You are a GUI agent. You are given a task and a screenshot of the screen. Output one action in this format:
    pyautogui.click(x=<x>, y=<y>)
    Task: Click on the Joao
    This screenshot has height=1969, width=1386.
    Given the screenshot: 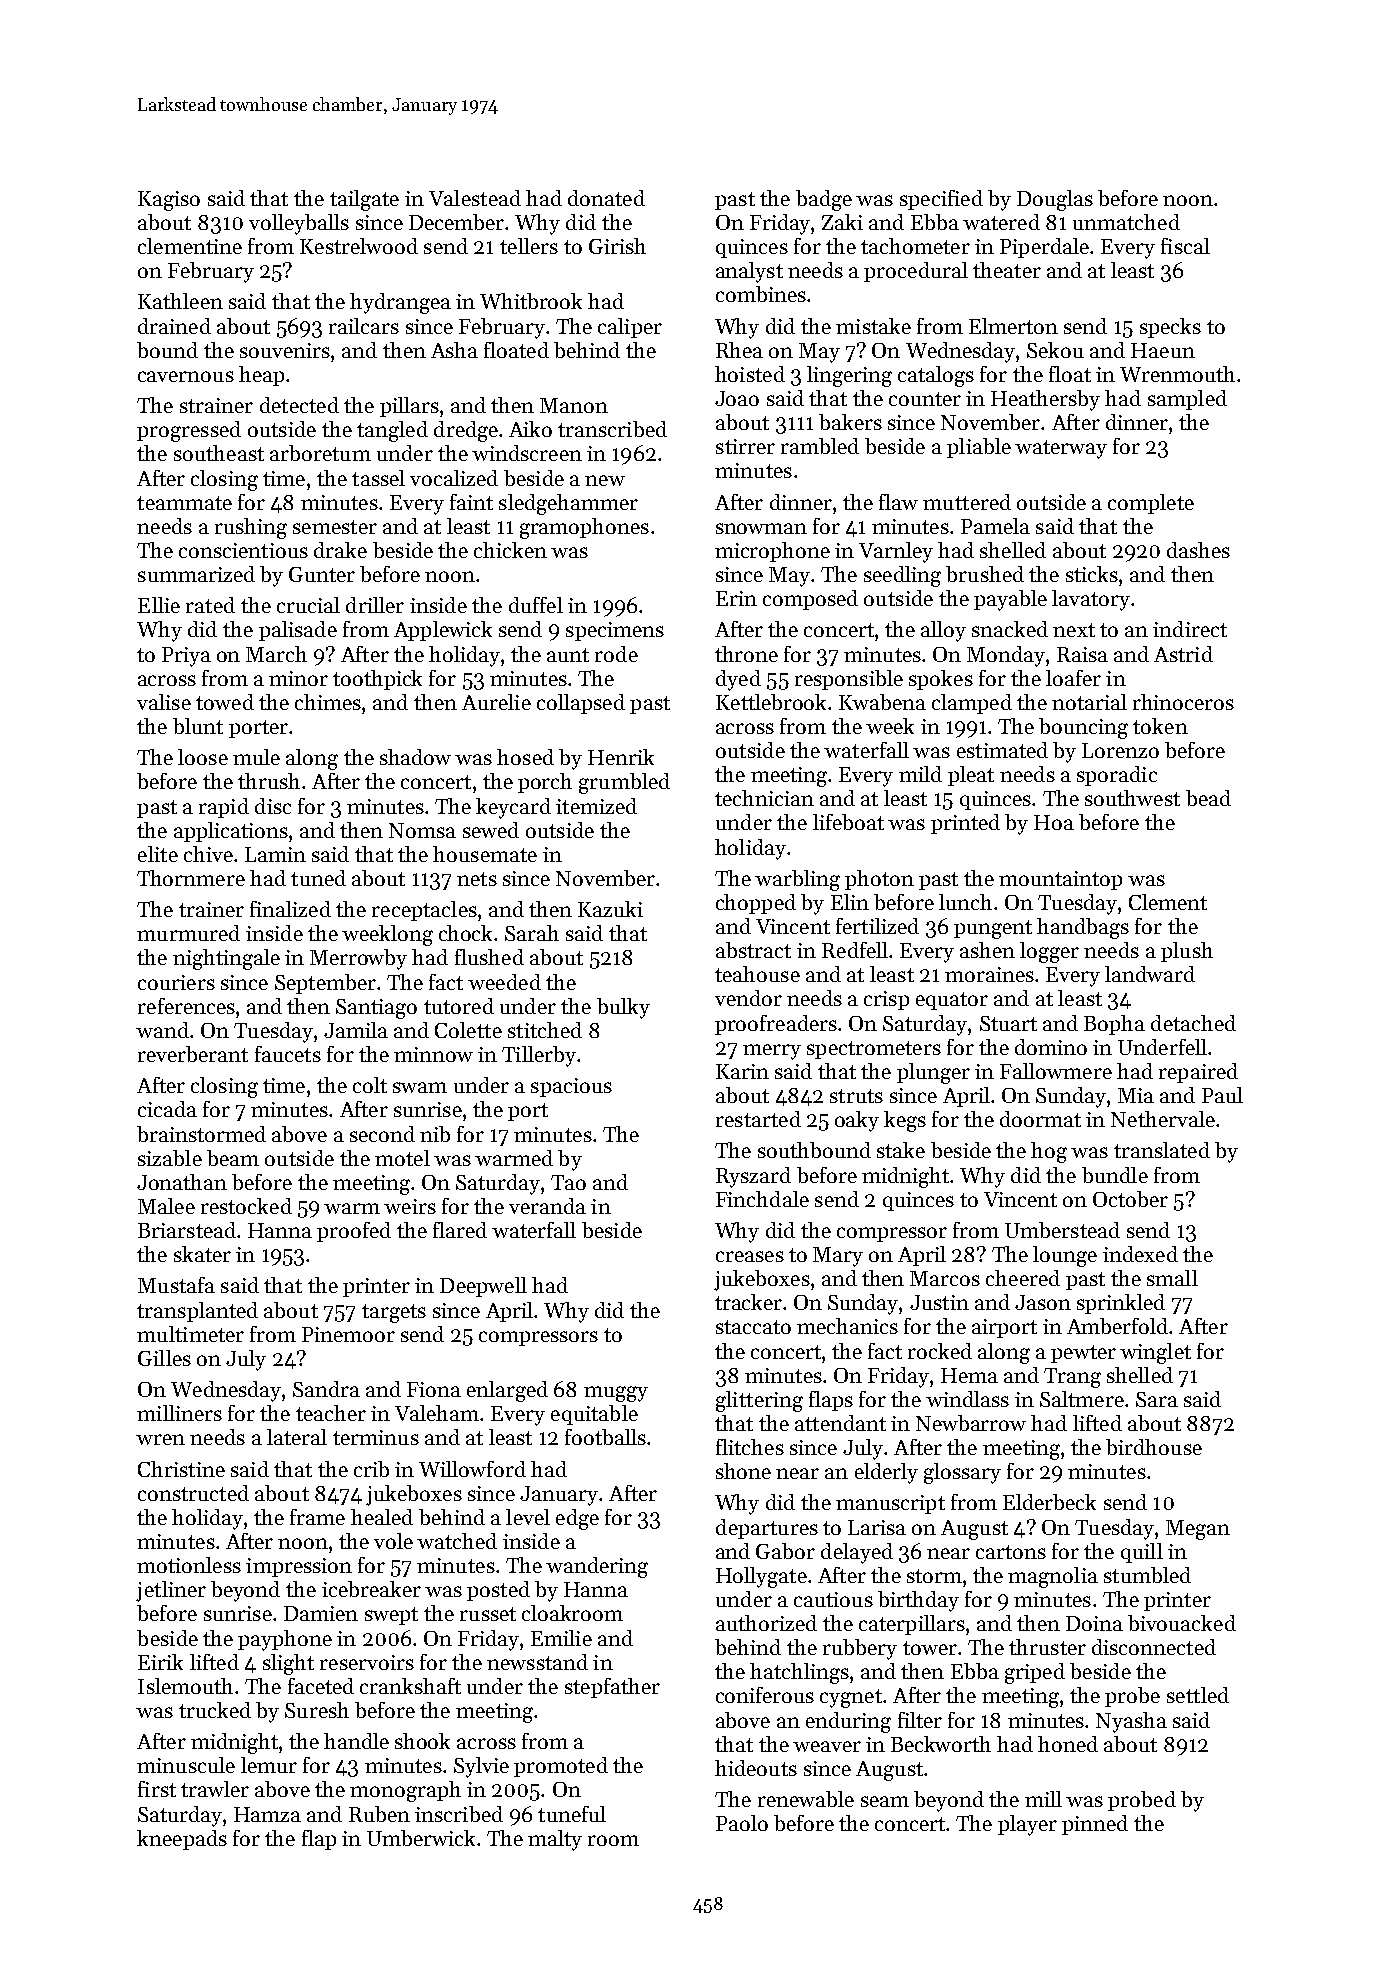 What is the action you would take?
    pyautogui.click(x=737, y=398)
